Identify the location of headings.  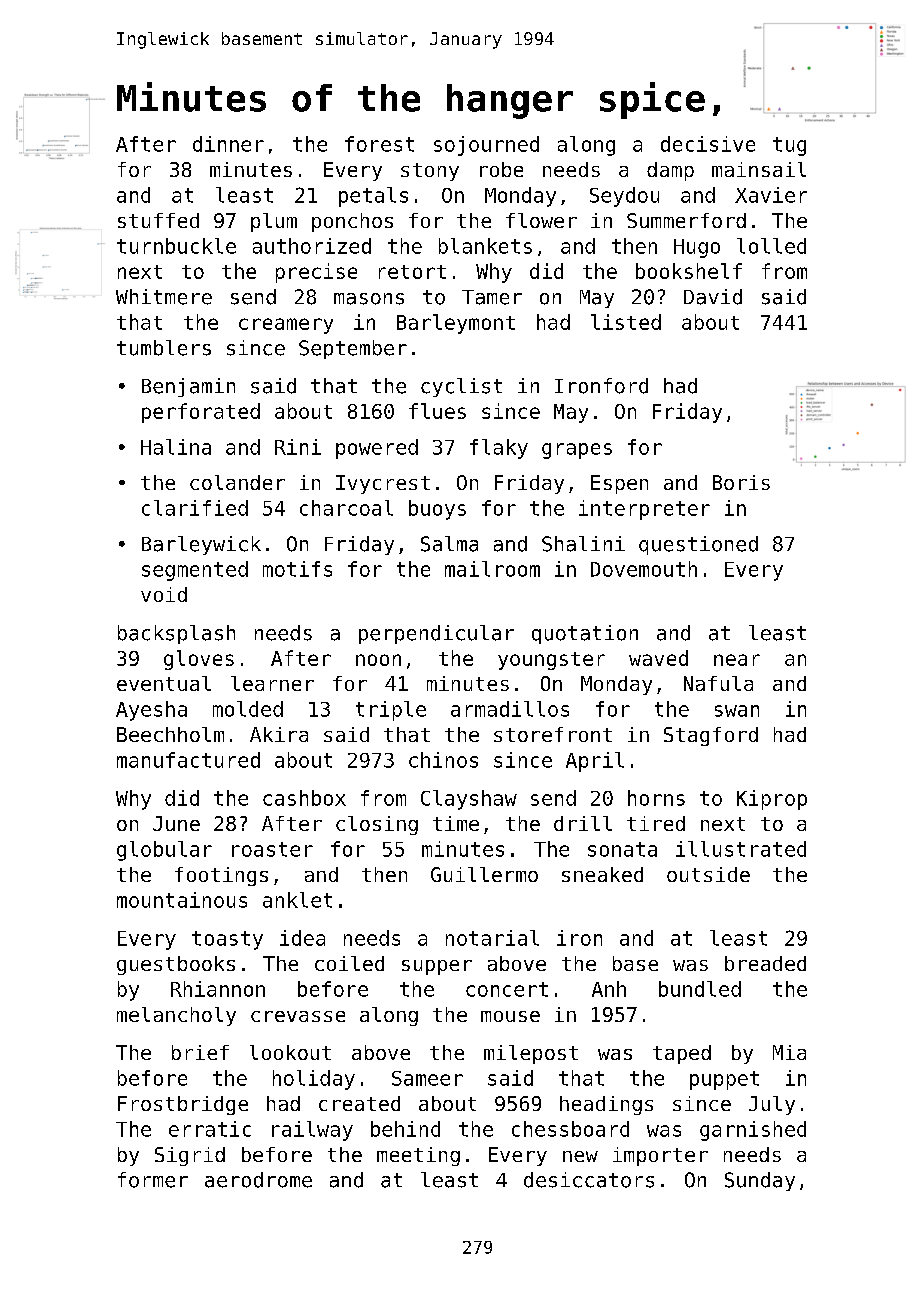
(606, 1105).
